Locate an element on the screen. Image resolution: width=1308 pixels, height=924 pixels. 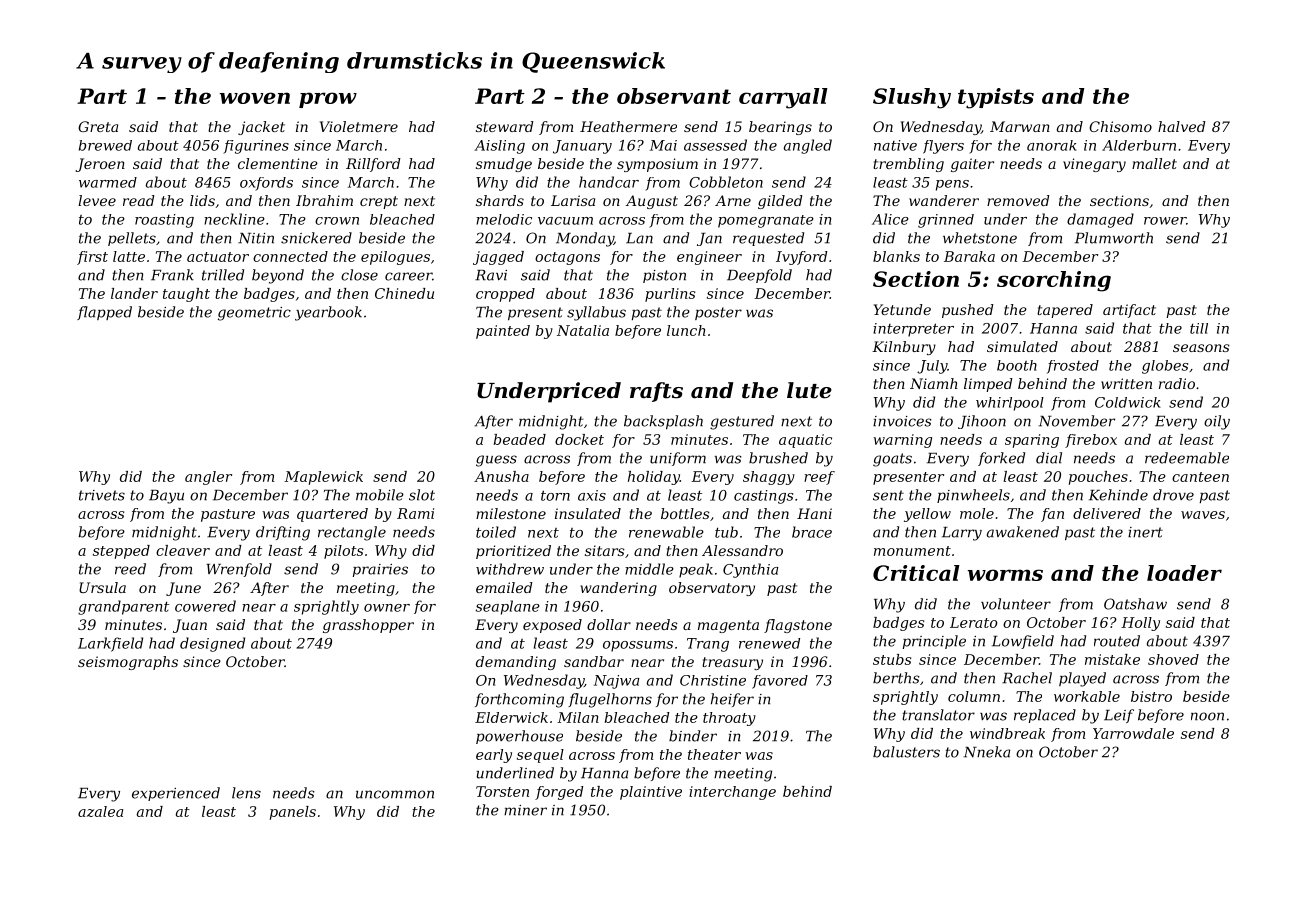
theater is located at coordinates (714, 754).
